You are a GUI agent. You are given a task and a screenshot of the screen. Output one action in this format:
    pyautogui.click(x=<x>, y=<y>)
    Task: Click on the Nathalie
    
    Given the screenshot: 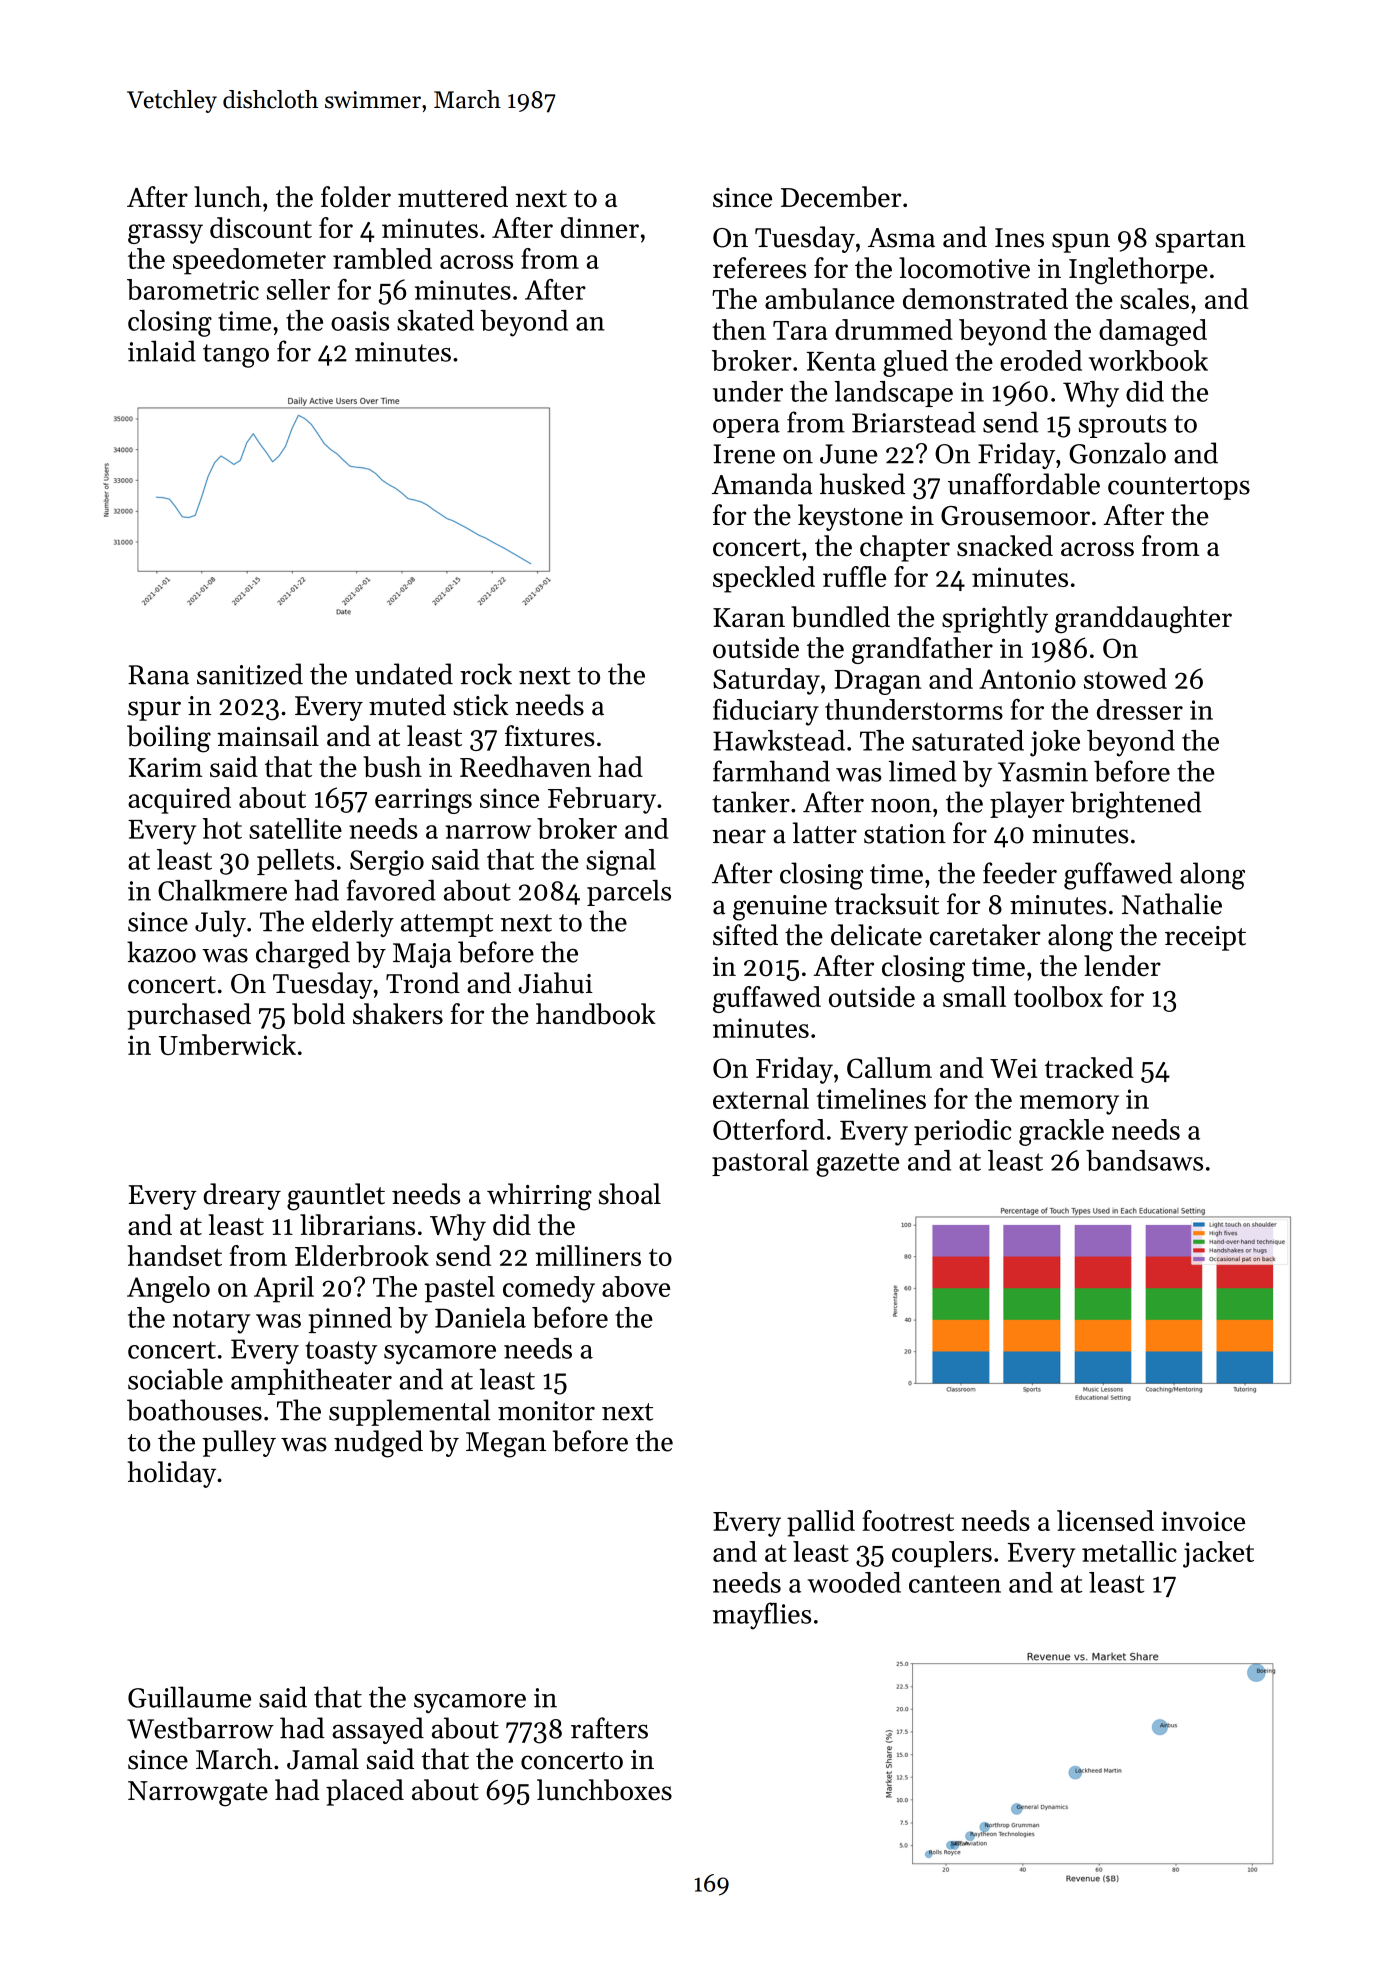 What is the action you would take?
    pyautogui.click(x=1172, y=904)
